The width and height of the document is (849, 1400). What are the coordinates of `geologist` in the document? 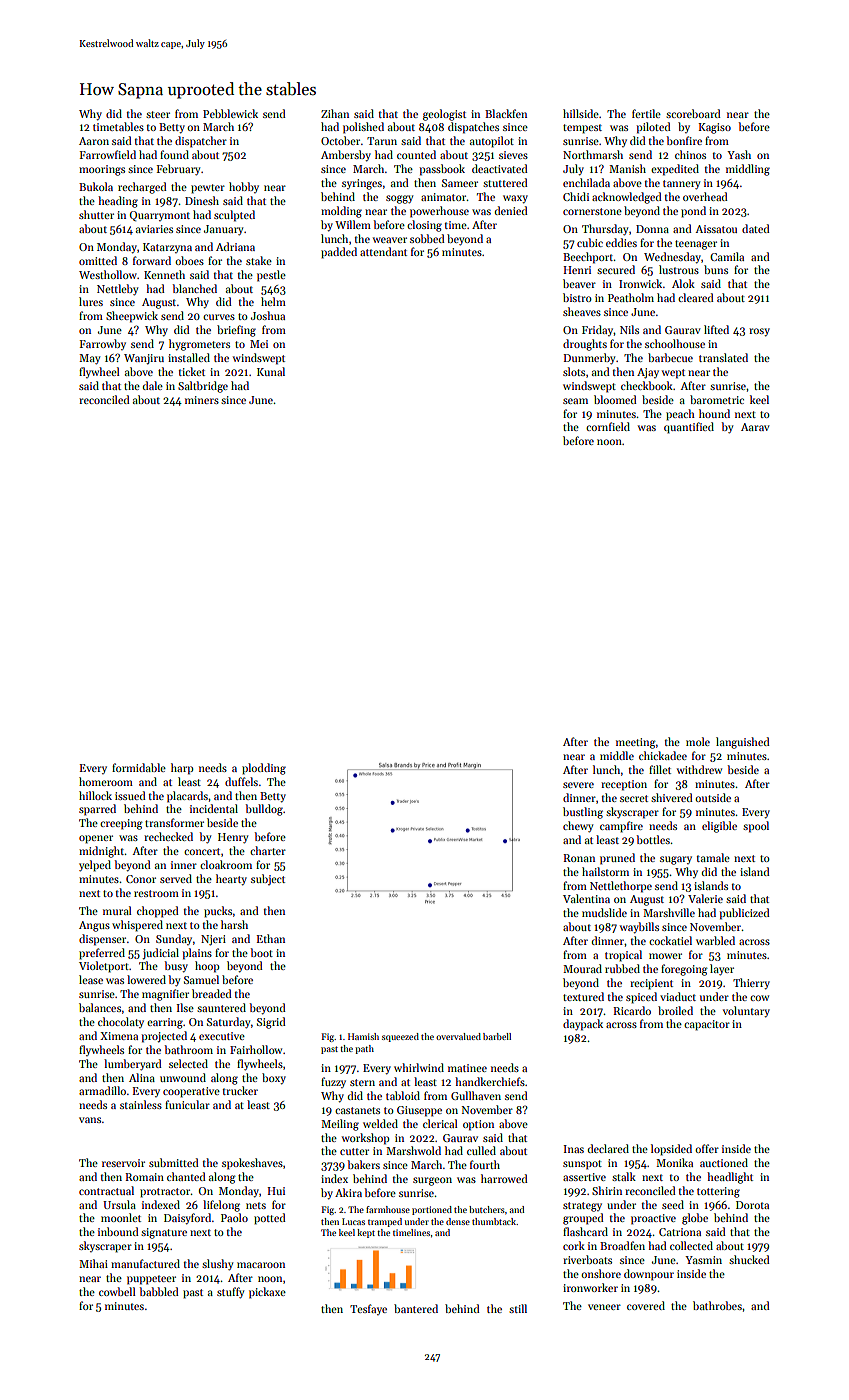 It's located at (444, 115).
